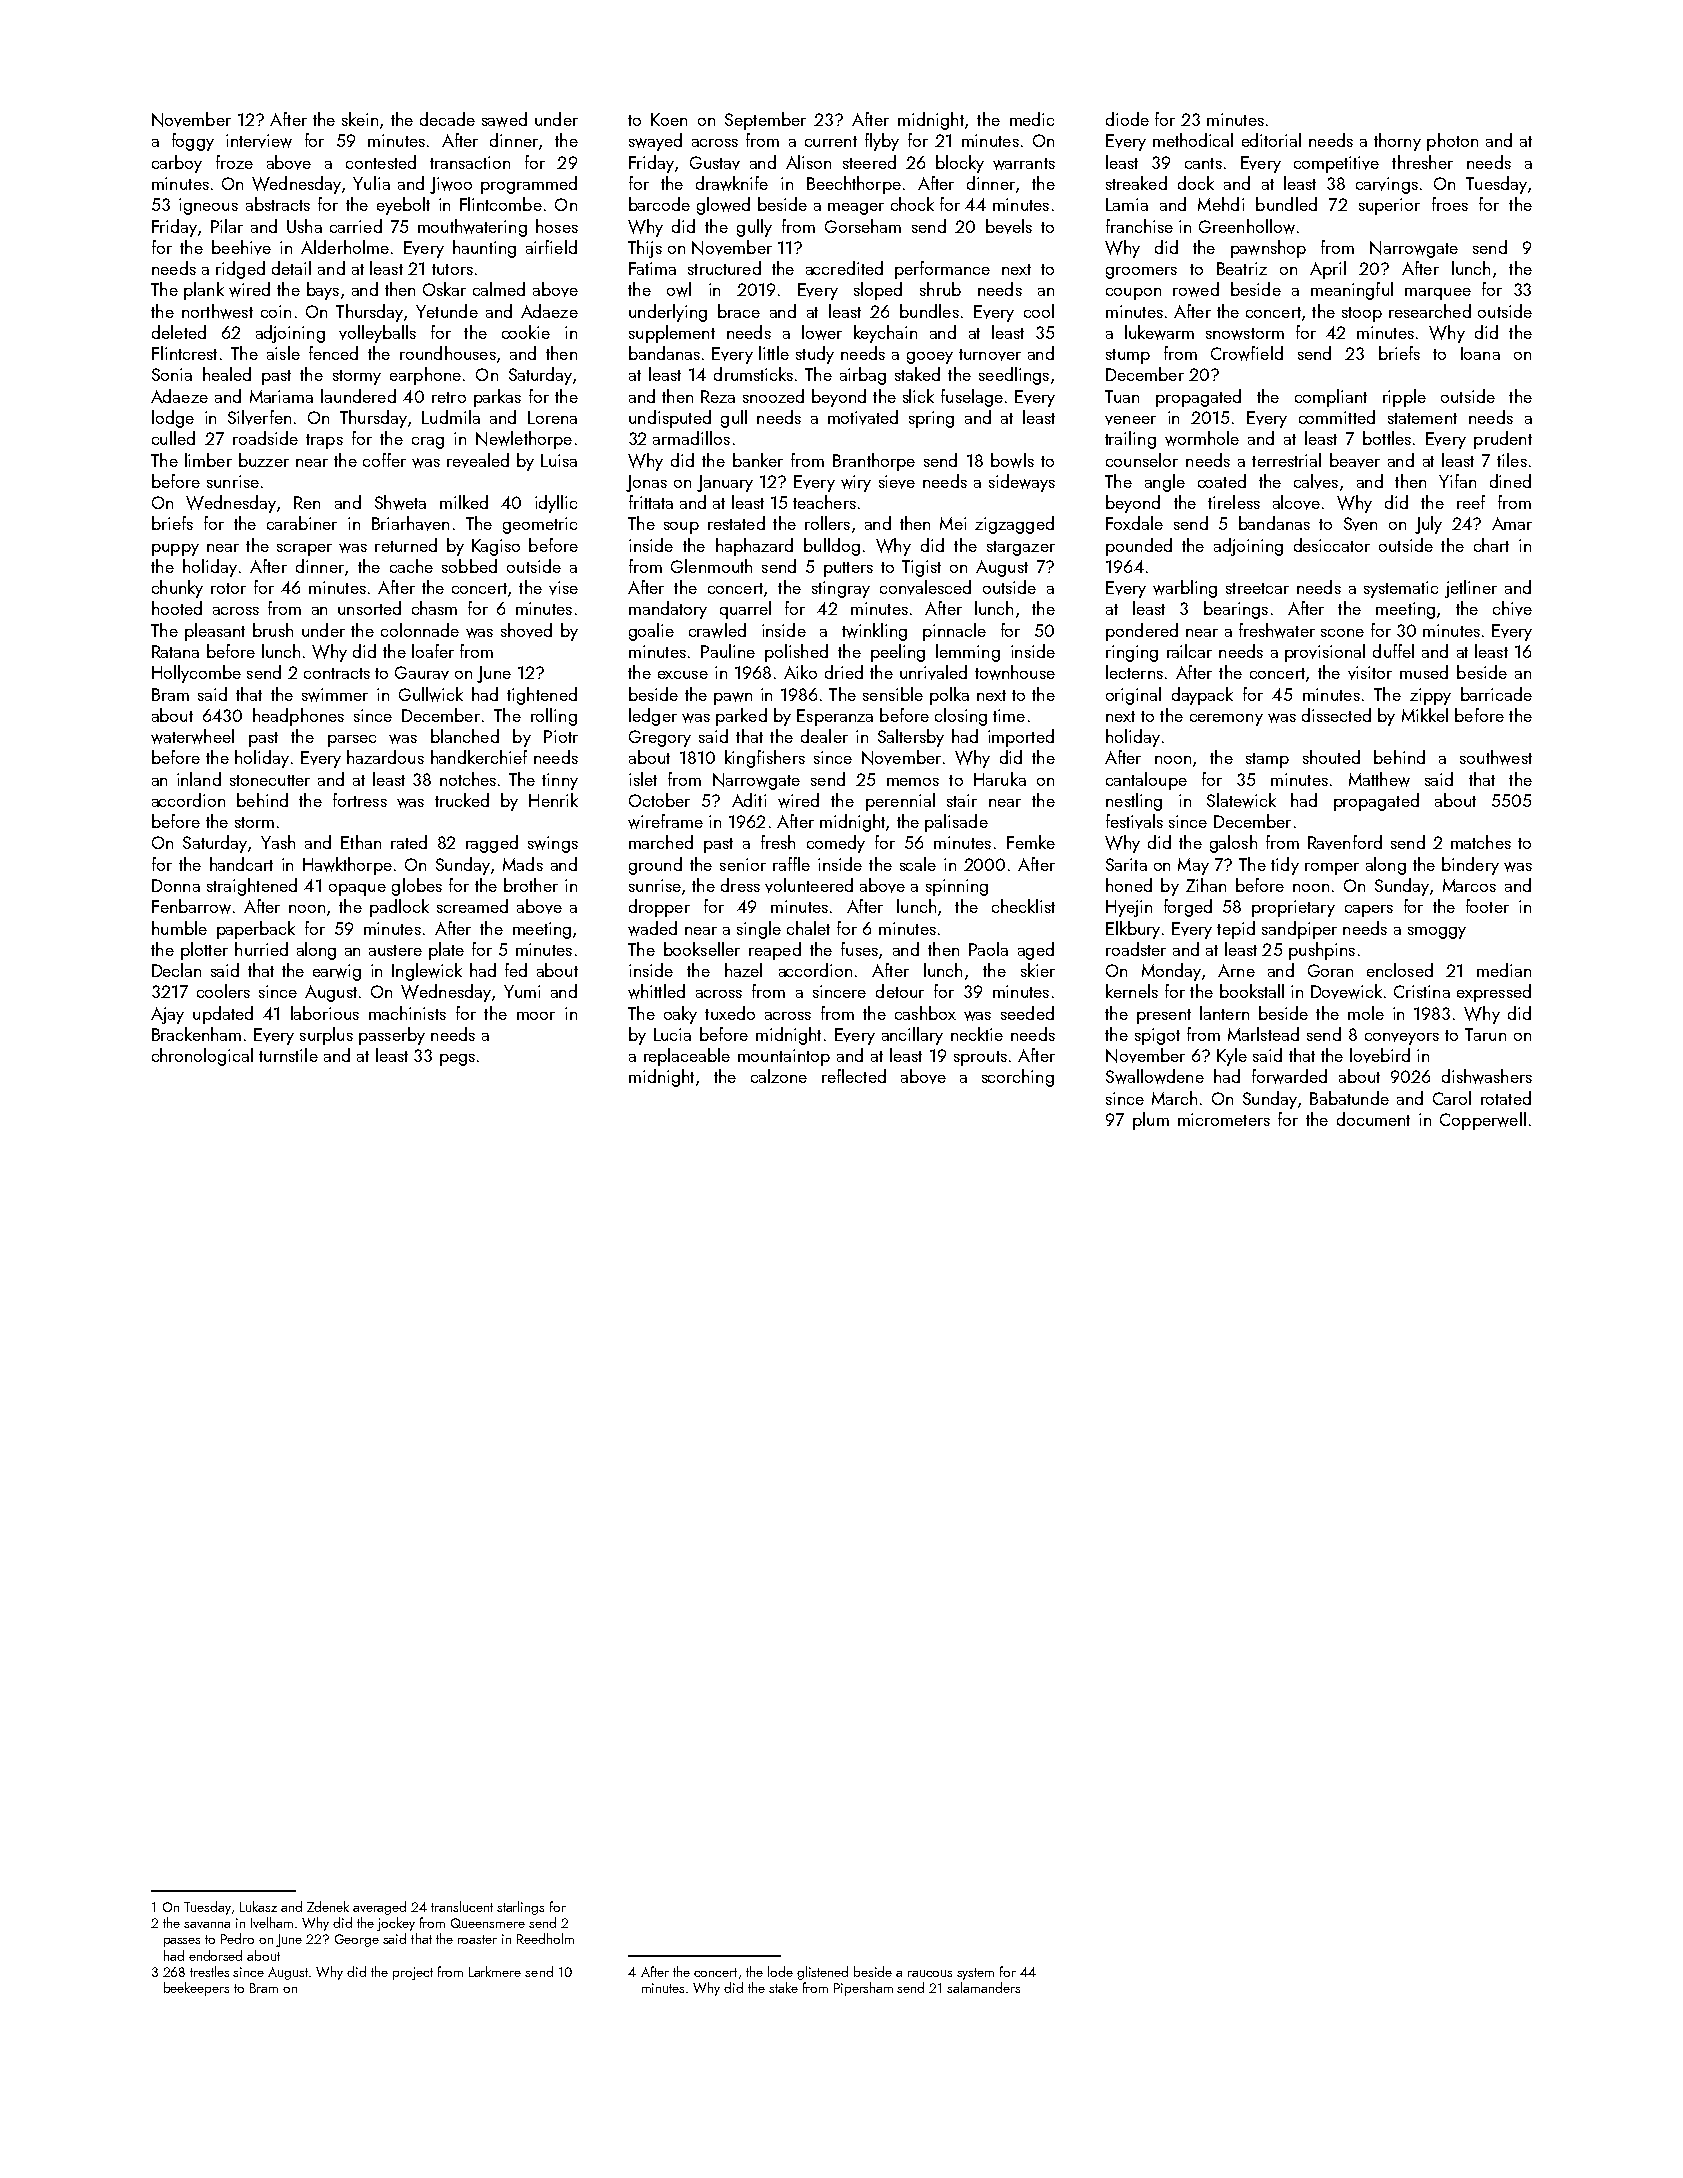  What do you see at coordinates (844, 672) in the image?
I see `dried` at bounding box center [844, 672].
